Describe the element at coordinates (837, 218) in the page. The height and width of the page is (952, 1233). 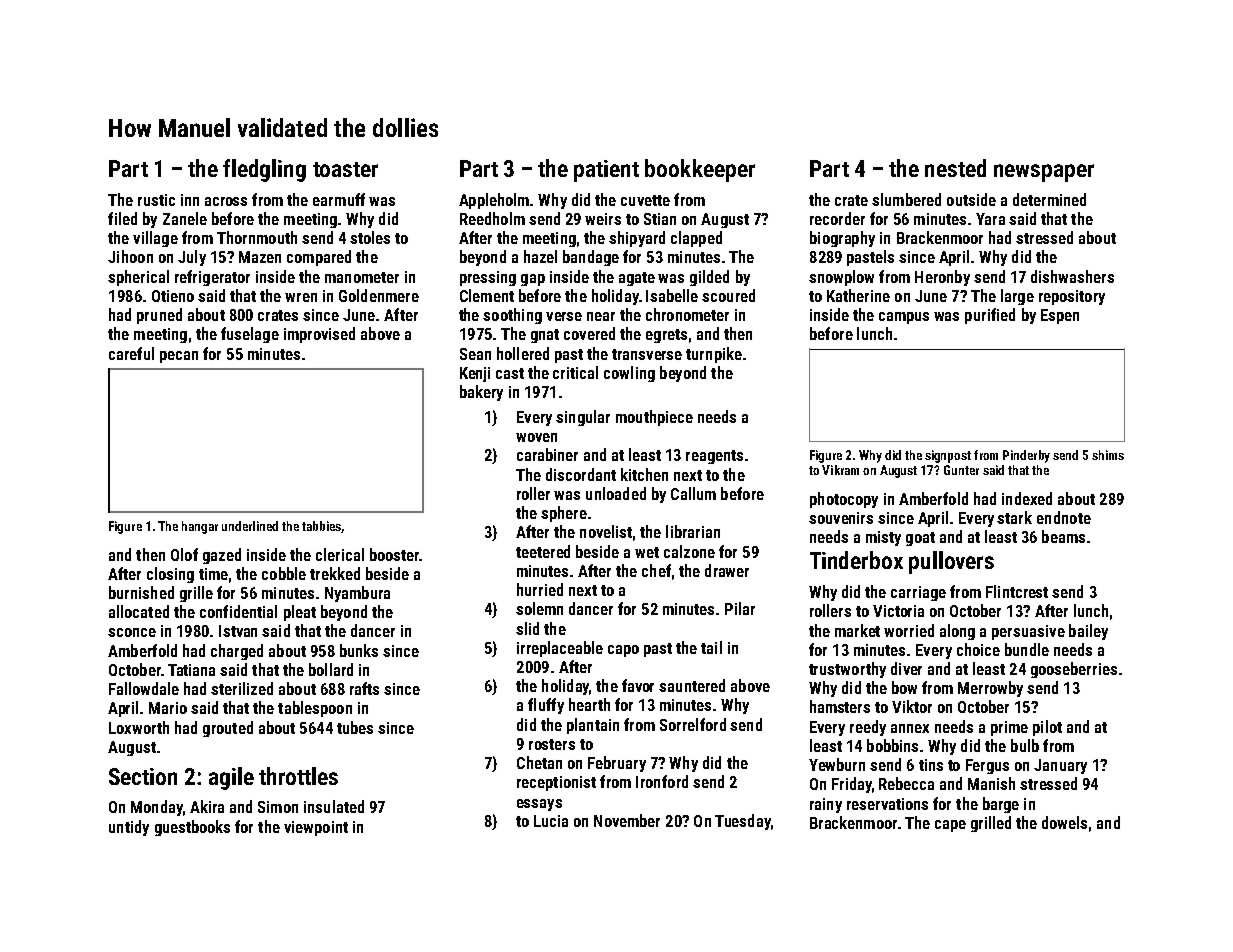
I see `recorder` at that location.
